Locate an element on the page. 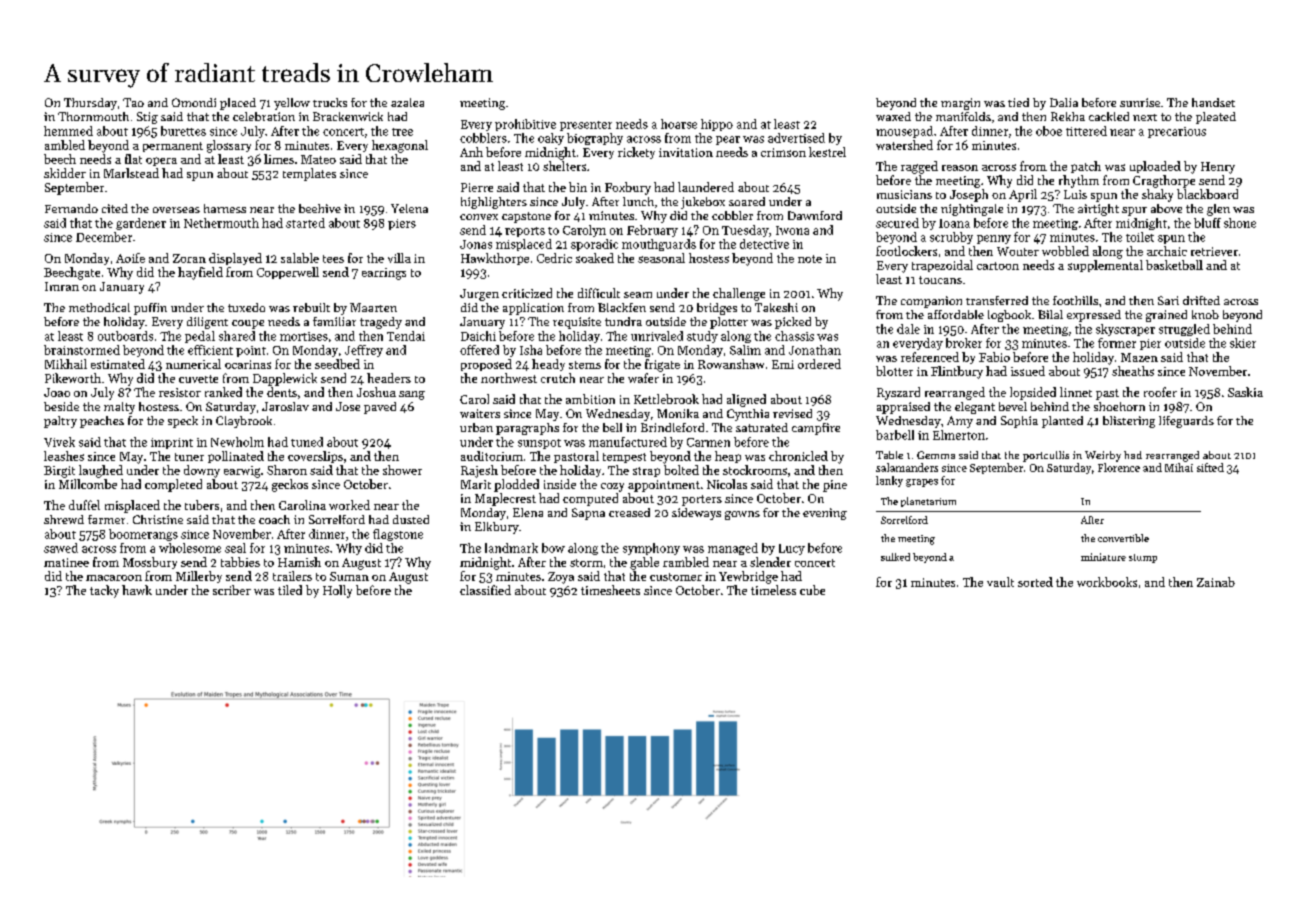 The image size is (1308, 924). Ryszard is located at coordinates (898, 393).
